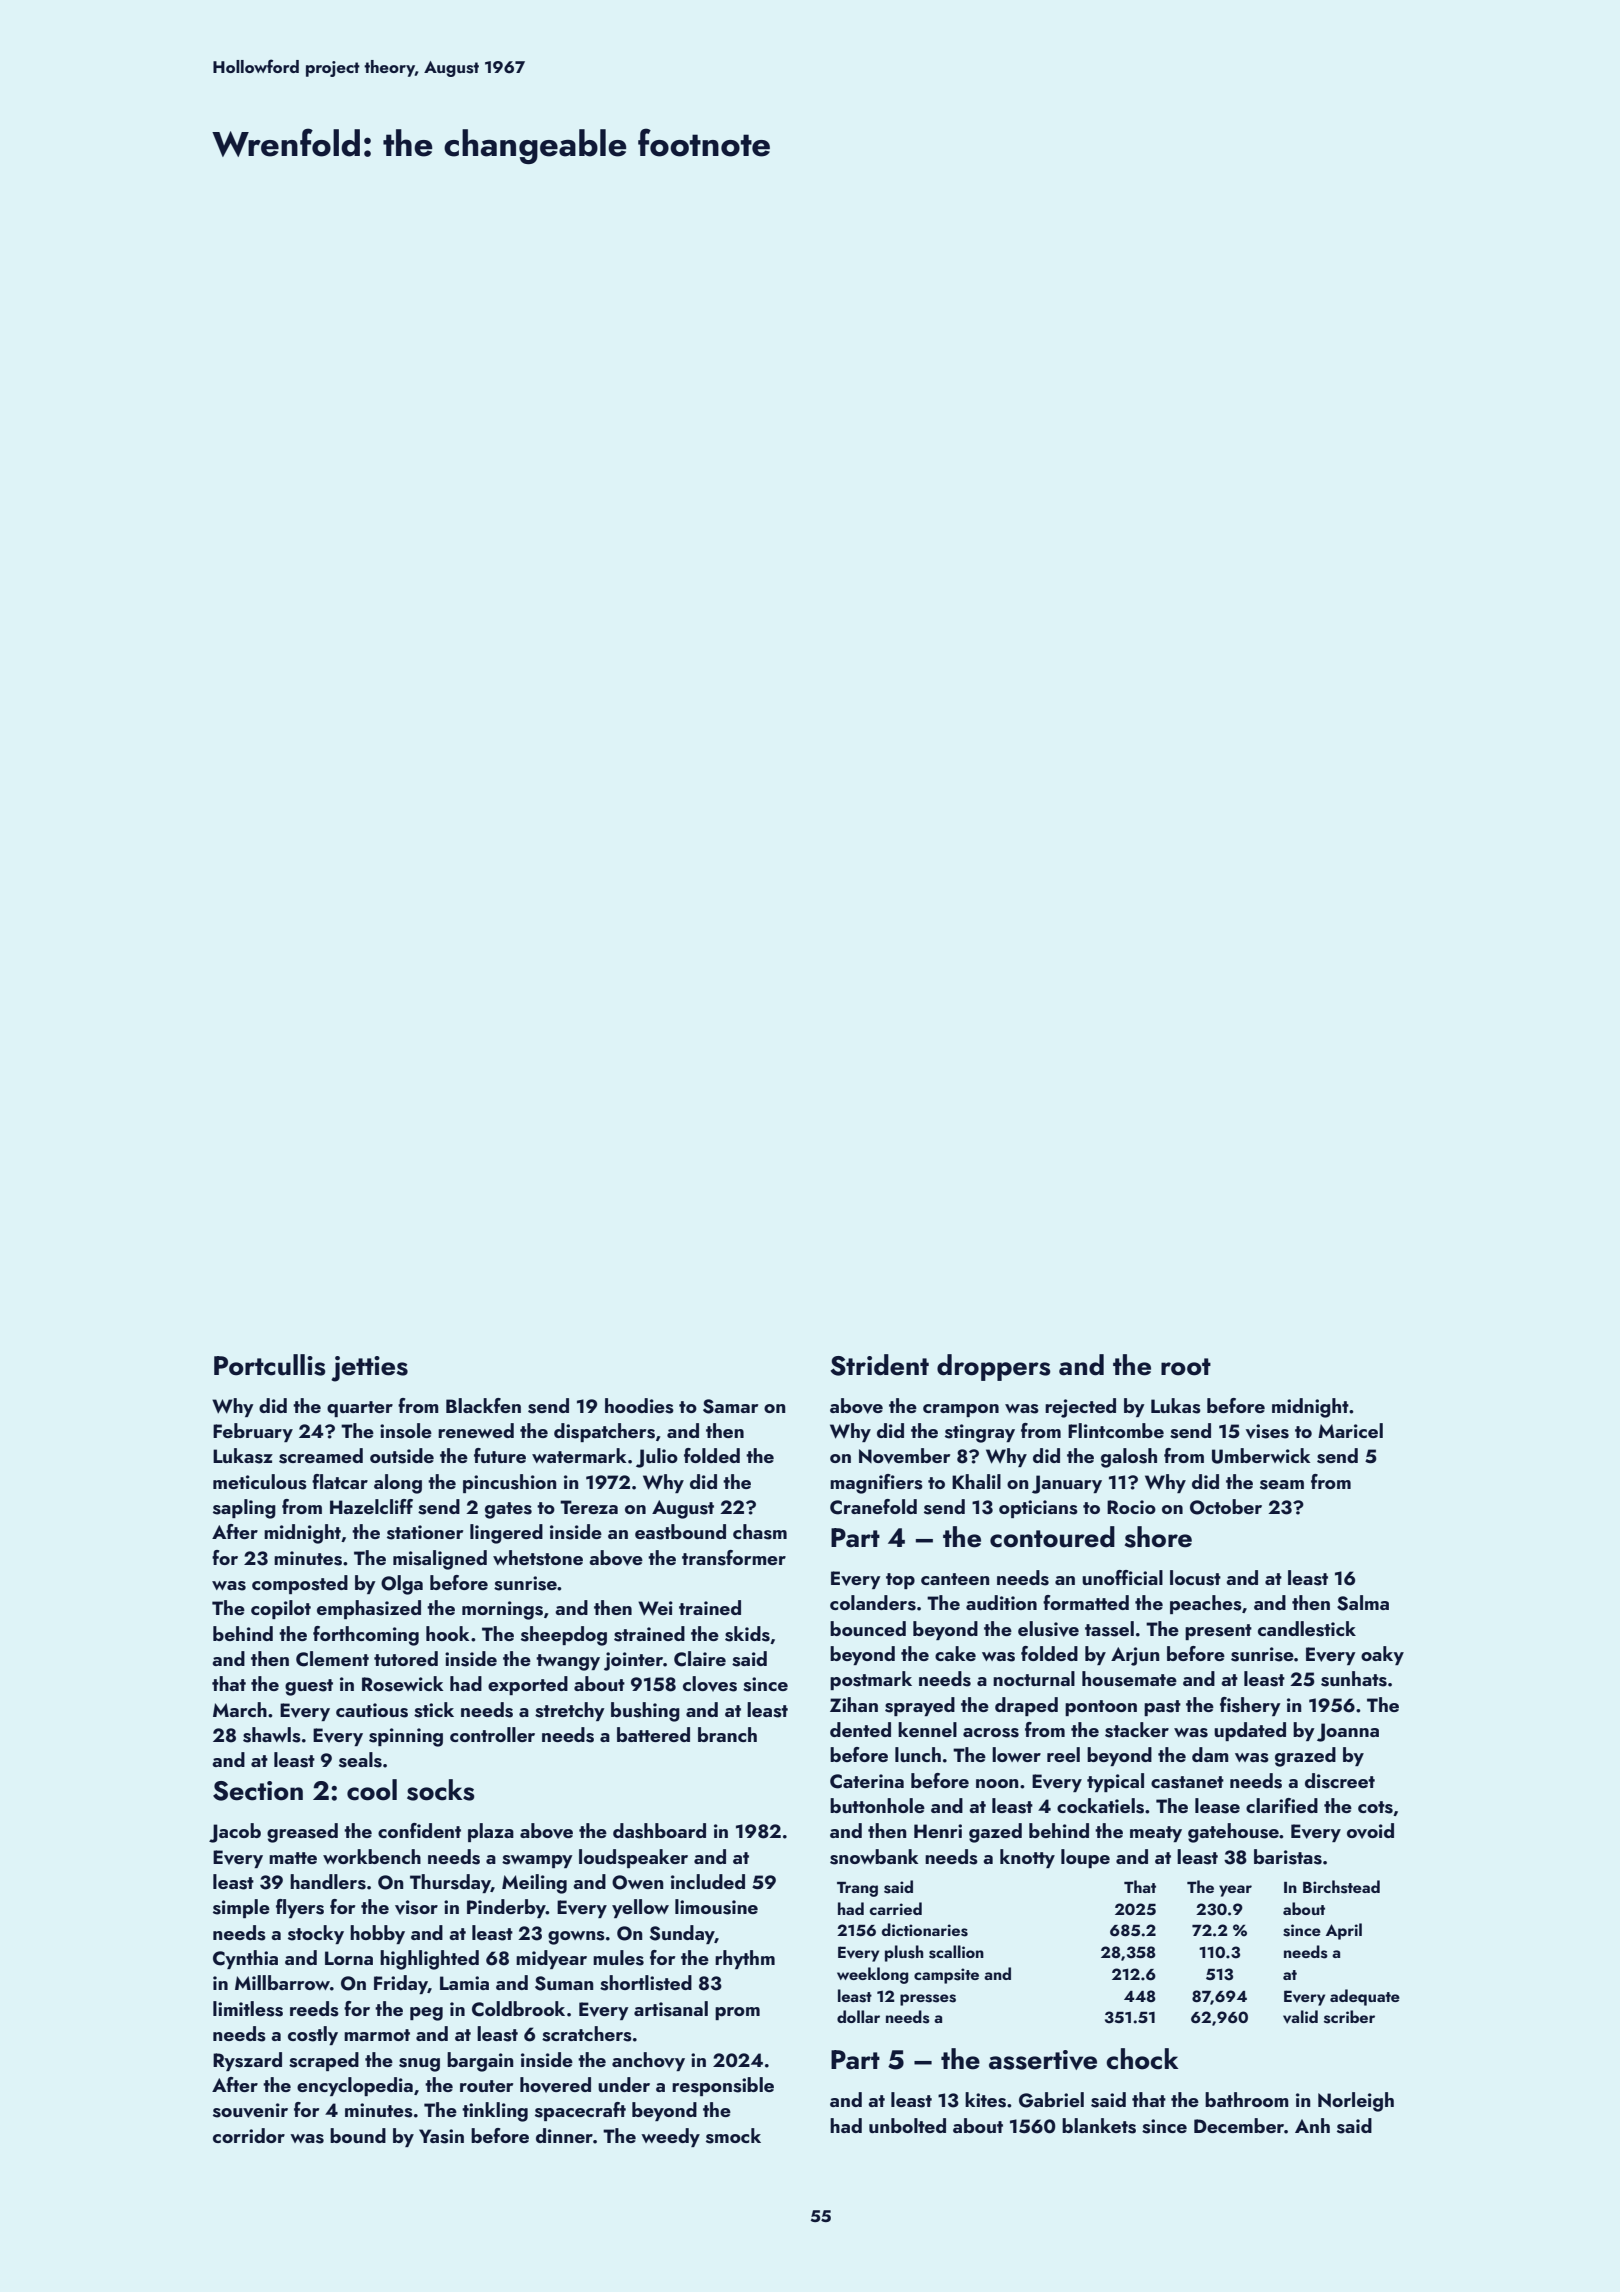  What do you see at coordinates (907, 2125) in the screenshot?
I see `unbolted` at bounding box center [907, 2125].
